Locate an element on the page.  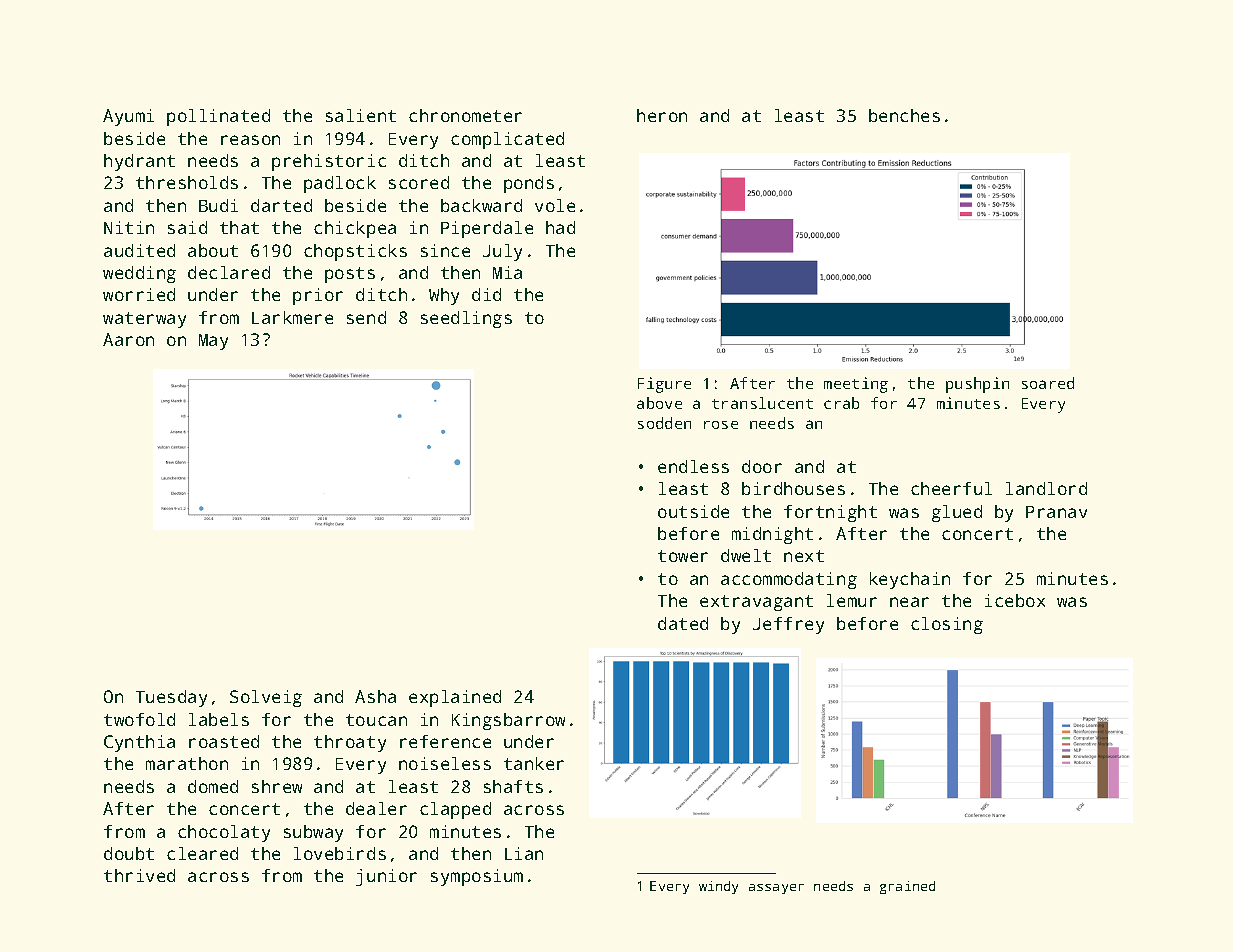
benches is located at coordinates (904, 115).
